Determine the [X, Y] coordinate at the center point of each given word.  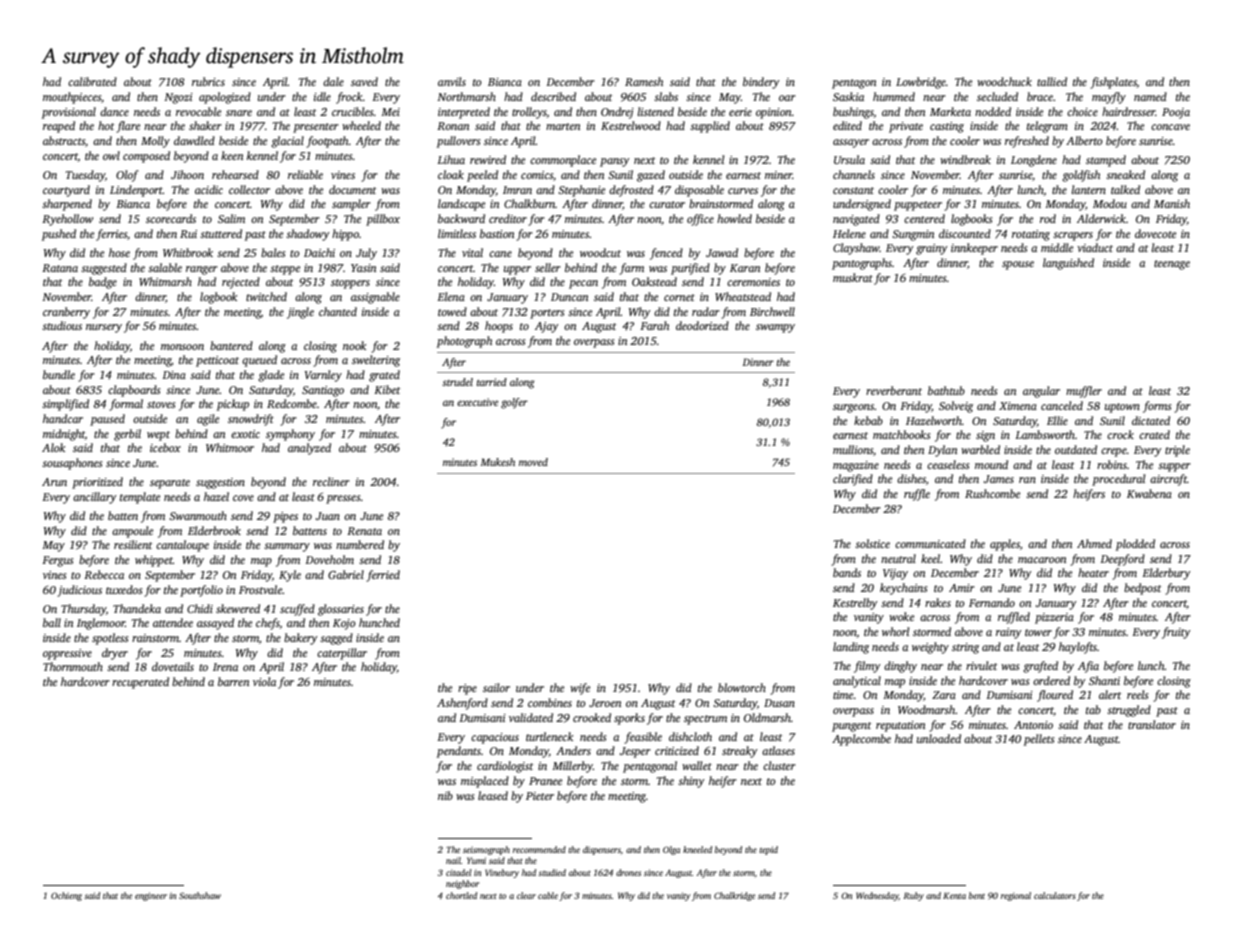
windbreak [965, 159]
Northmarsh [466, 96]
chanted [338, 311]
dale [333, 81]
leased [493, 795]
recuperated [140, 683]
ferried [383, 576]
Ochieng [66, 896]
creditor [508, 218]
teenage [1172, 265]
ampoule [133, 532]
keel [931, 558]
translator [1152, 724]
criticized [677, 750]
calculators [1055, 895]
